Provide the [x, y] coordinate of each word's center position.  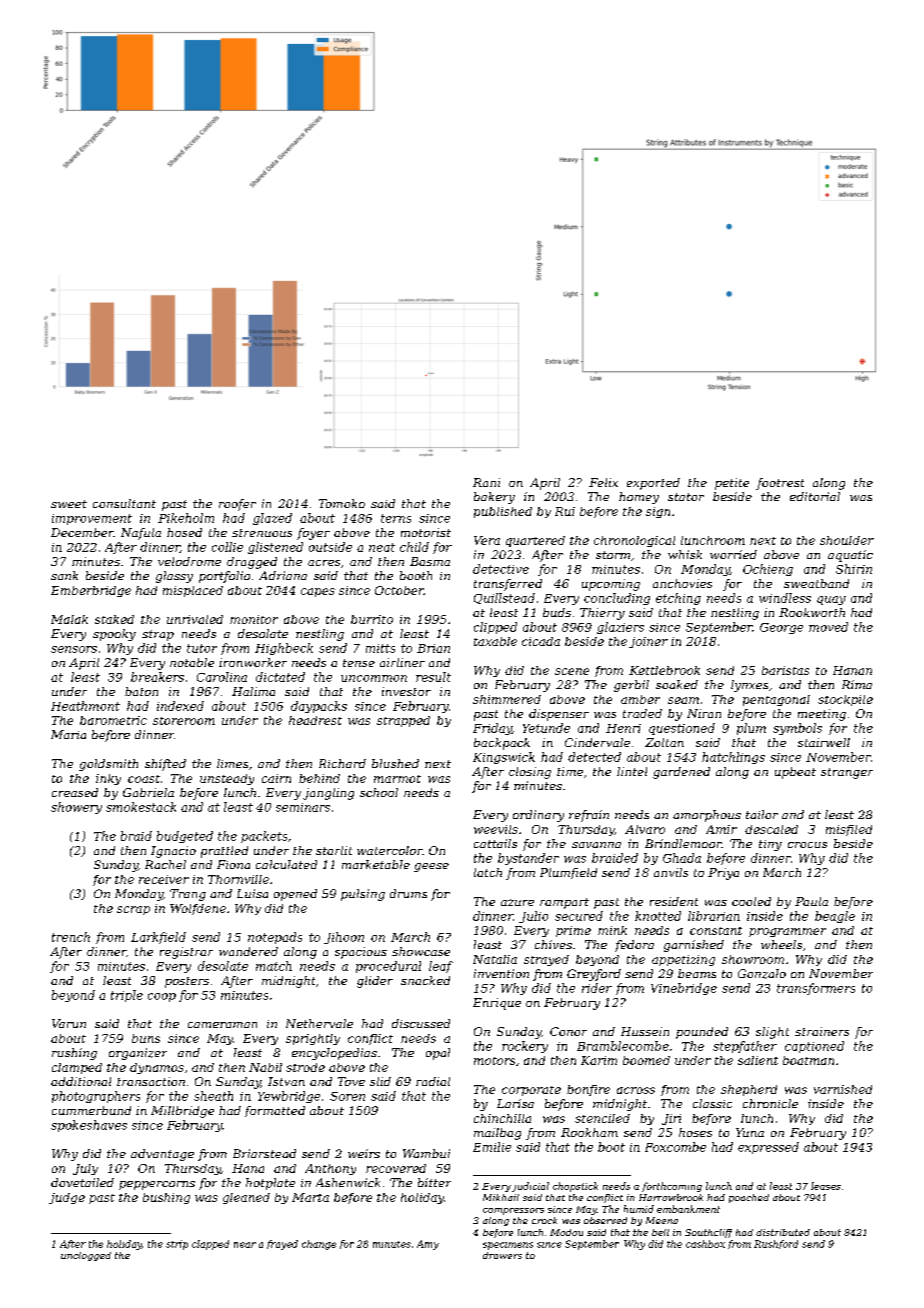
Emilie [492, 1147]
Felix [603, 482]
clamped [77, 1068]
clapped [210, 1245]
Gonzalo [762, 974]
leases [826, 1186]
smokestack [141, 807]
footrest [780, 484]
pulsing [363, 895]
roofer [237, 505]
